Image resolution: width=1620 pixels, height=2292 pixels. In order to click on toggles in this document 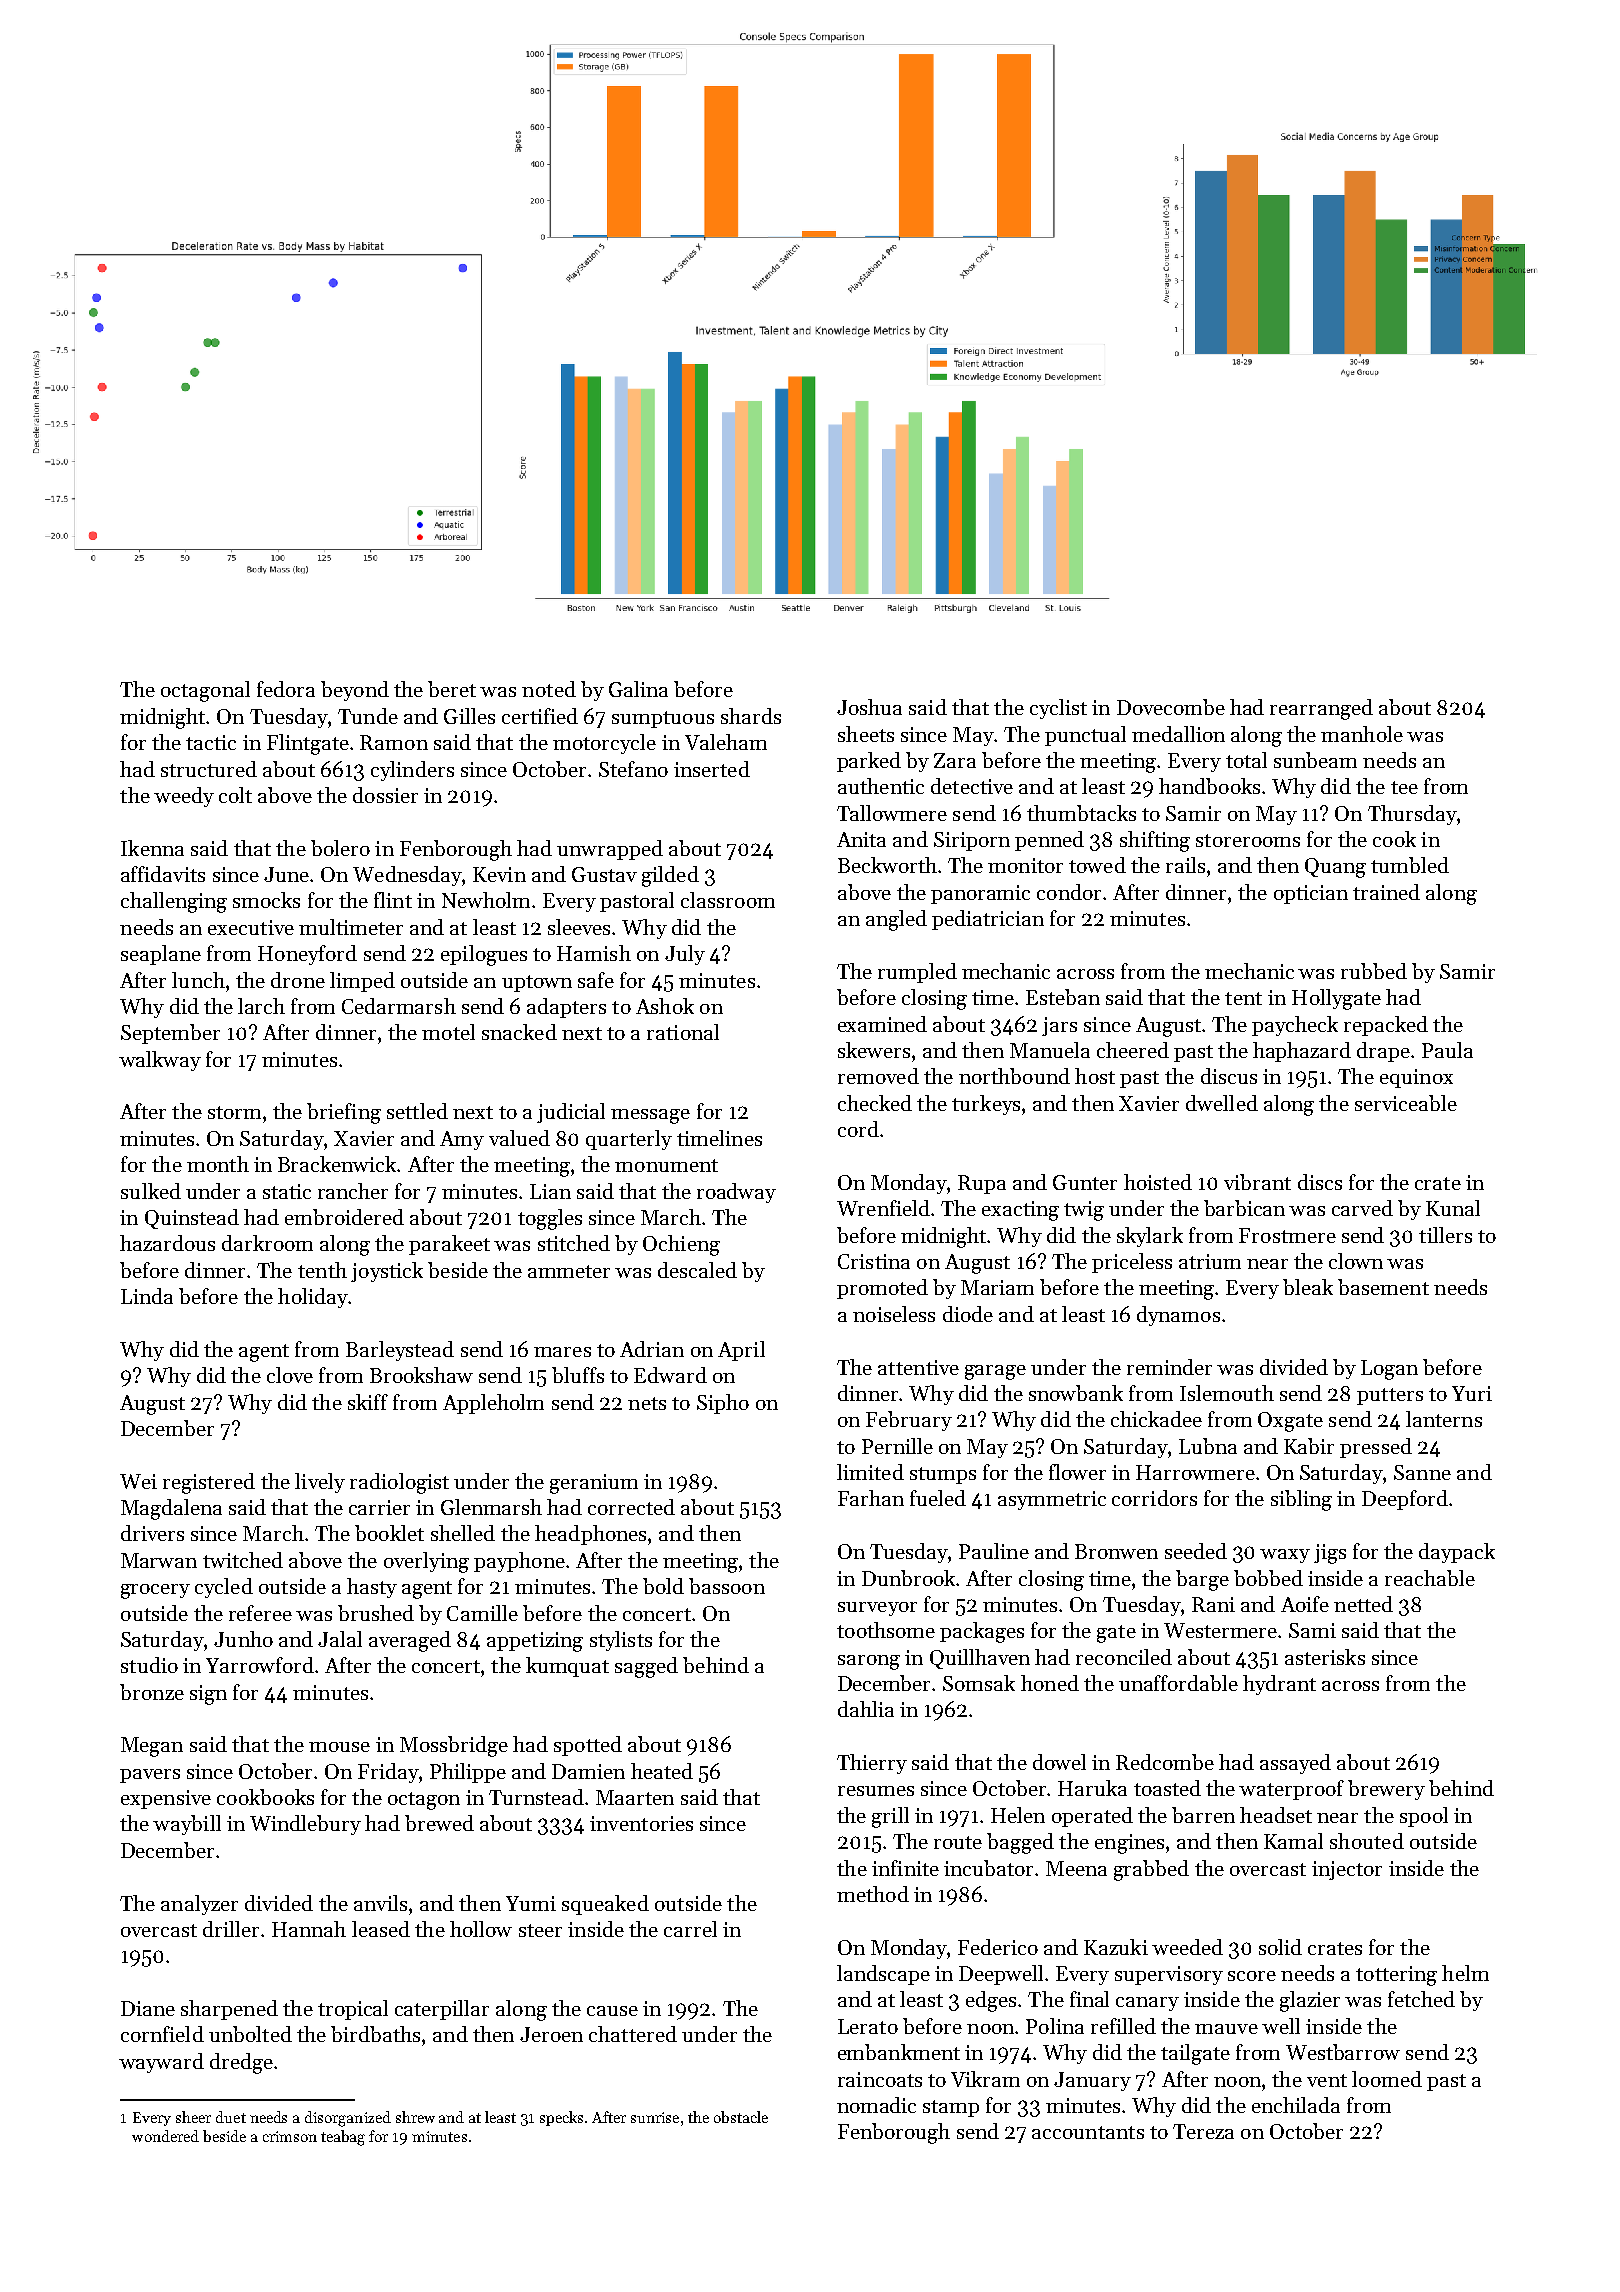, I will do `click(550, 1219)`.
